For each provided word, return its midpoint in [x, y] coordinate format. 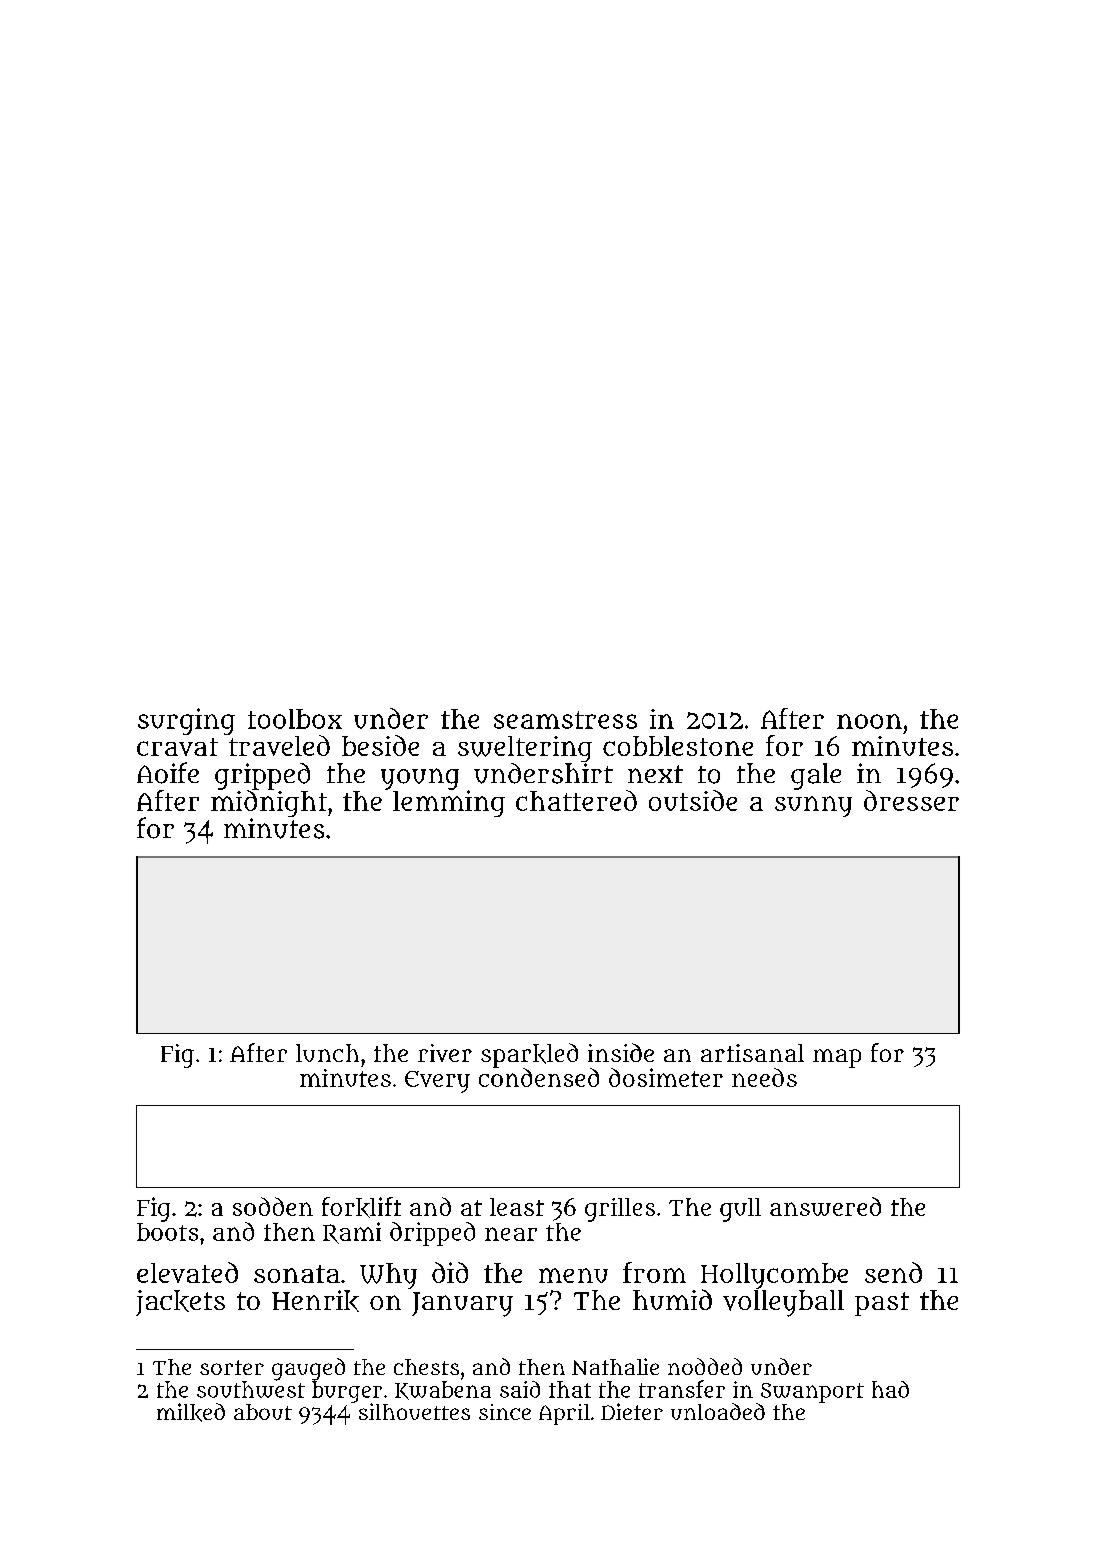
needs [764, 1077]
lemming [449, 803]
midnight [269, 803]
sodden [273, 1206]
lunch [327, 1053]
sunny [813, 806]
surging [186, 721]
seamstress [565, 720]
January [462, 1304]
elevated [187, 1272]
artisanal [752, 1053]
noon [869, 721]
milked [191, 1412]
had [890, 1389]
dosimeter [666, 1077]
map [837, 1058]
